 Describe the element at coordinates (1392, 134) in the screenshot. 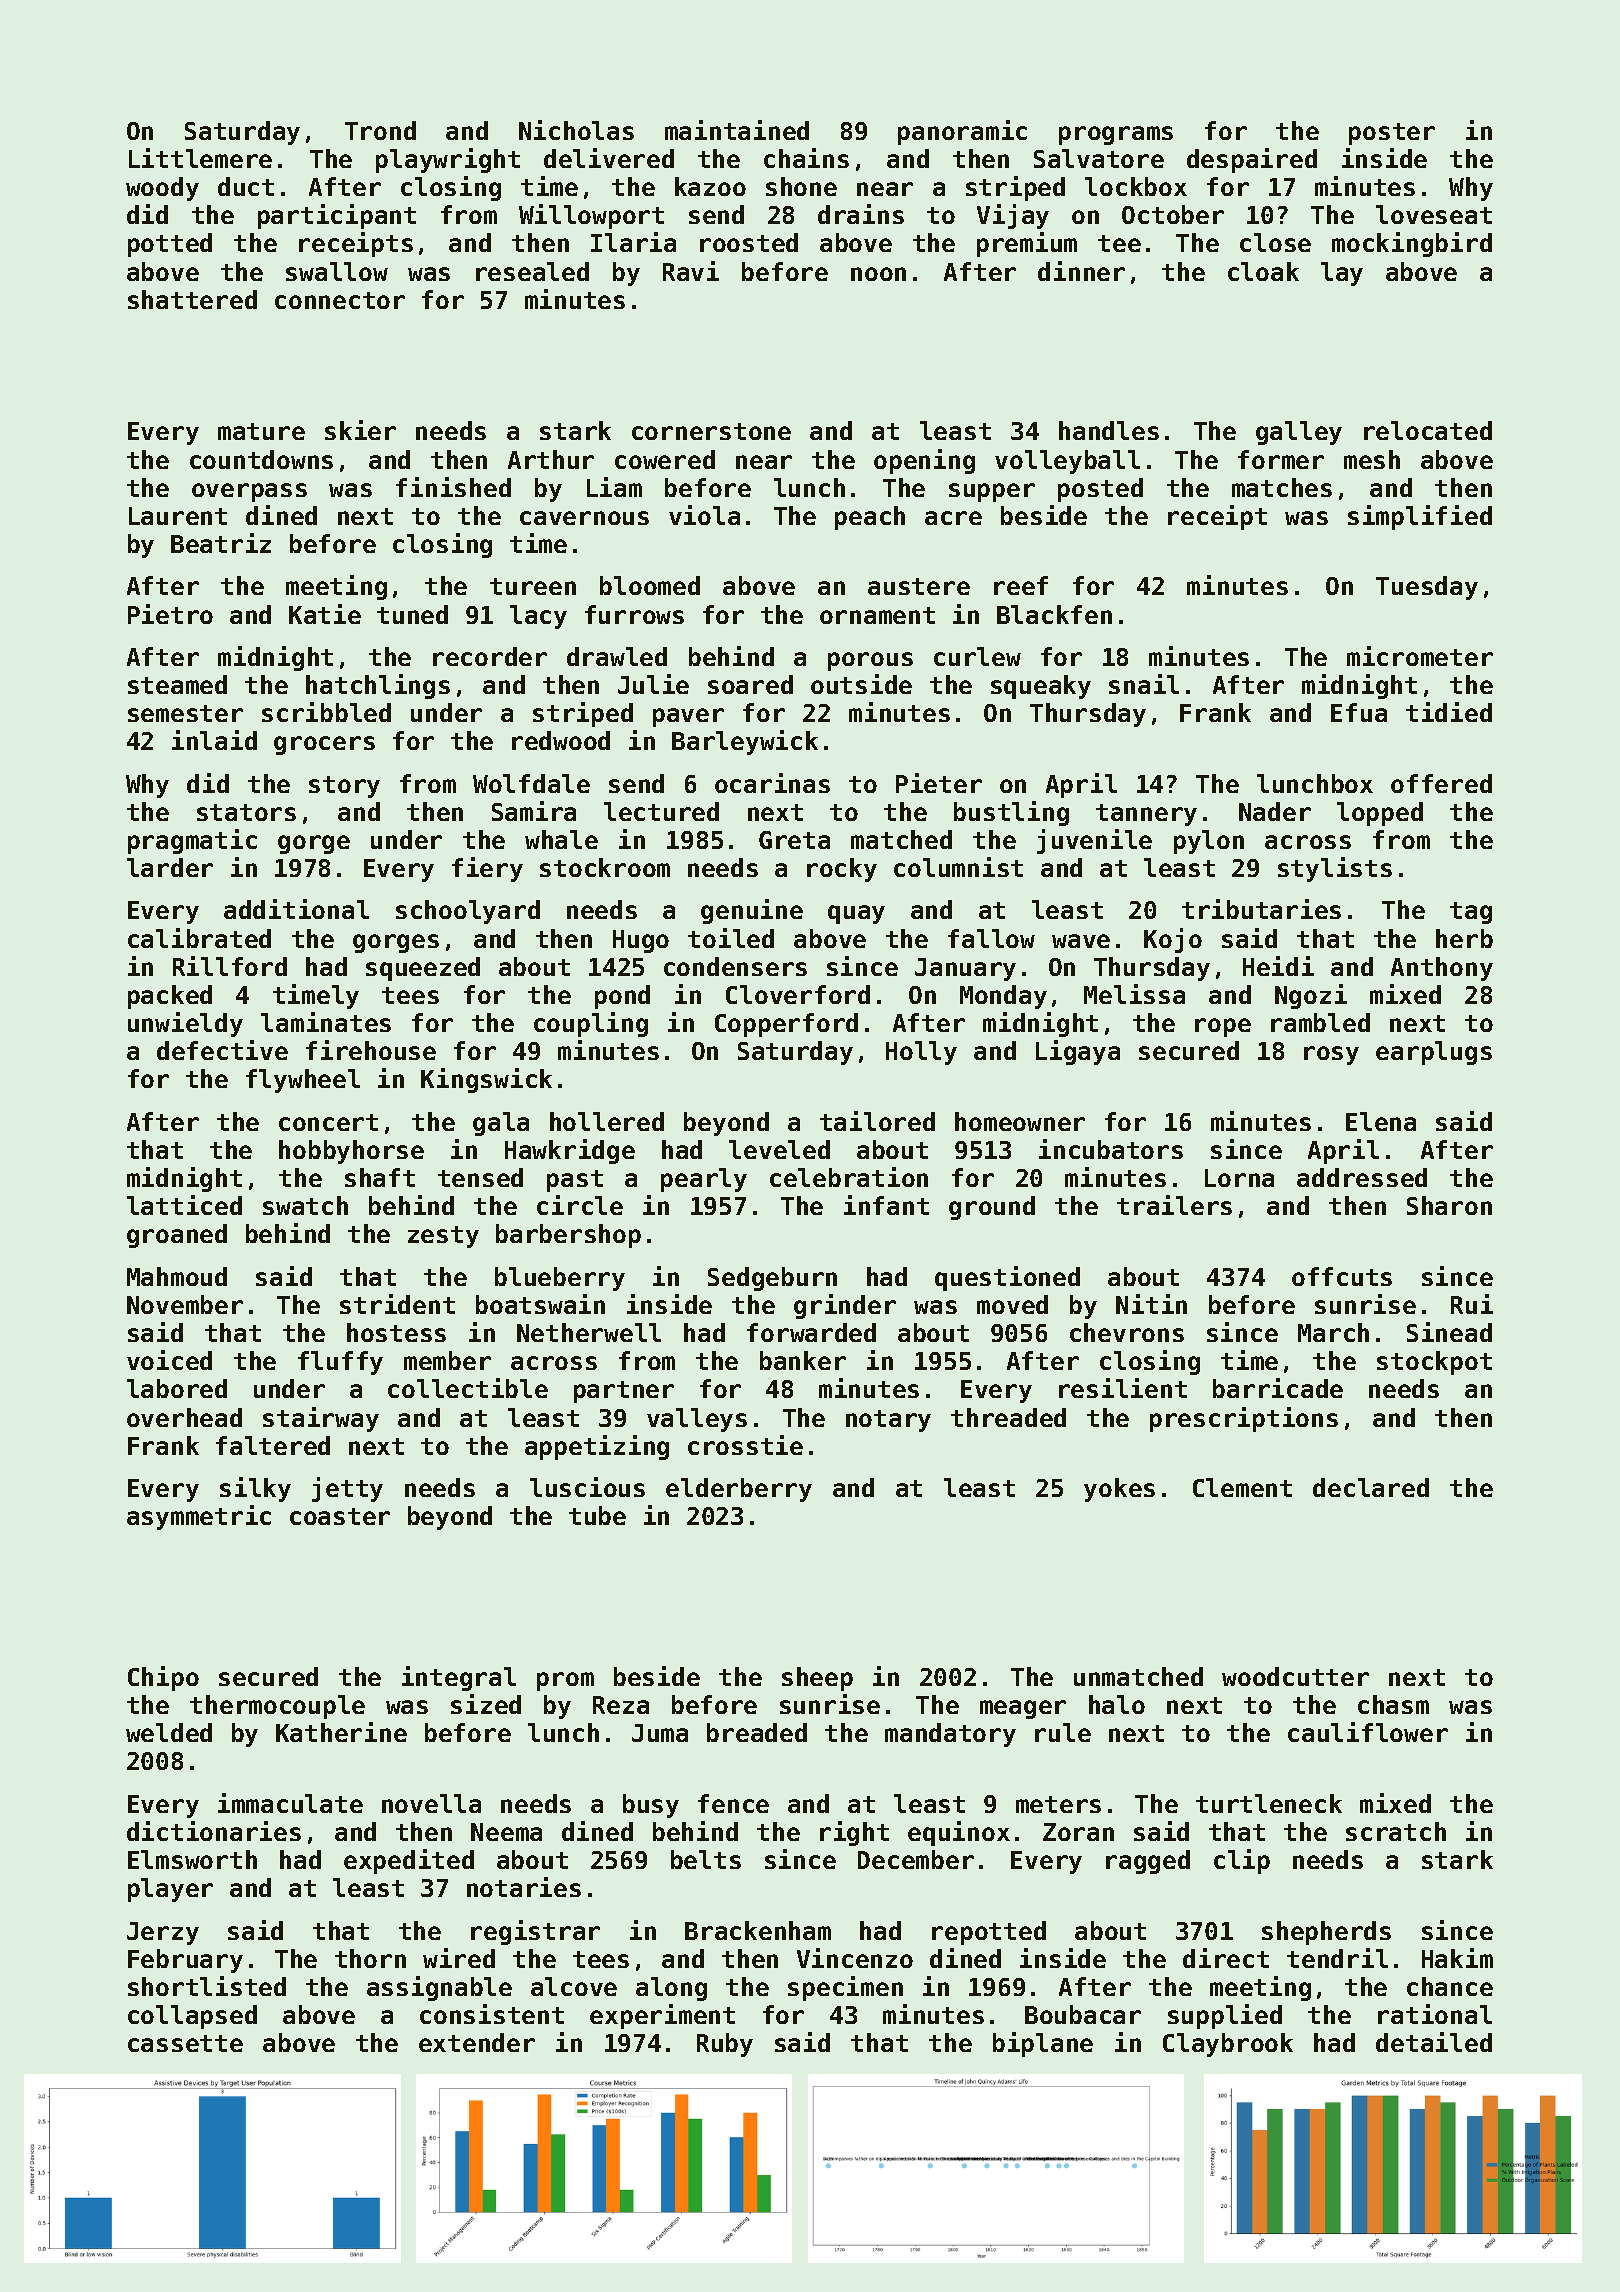

I see `poster` at that location.
